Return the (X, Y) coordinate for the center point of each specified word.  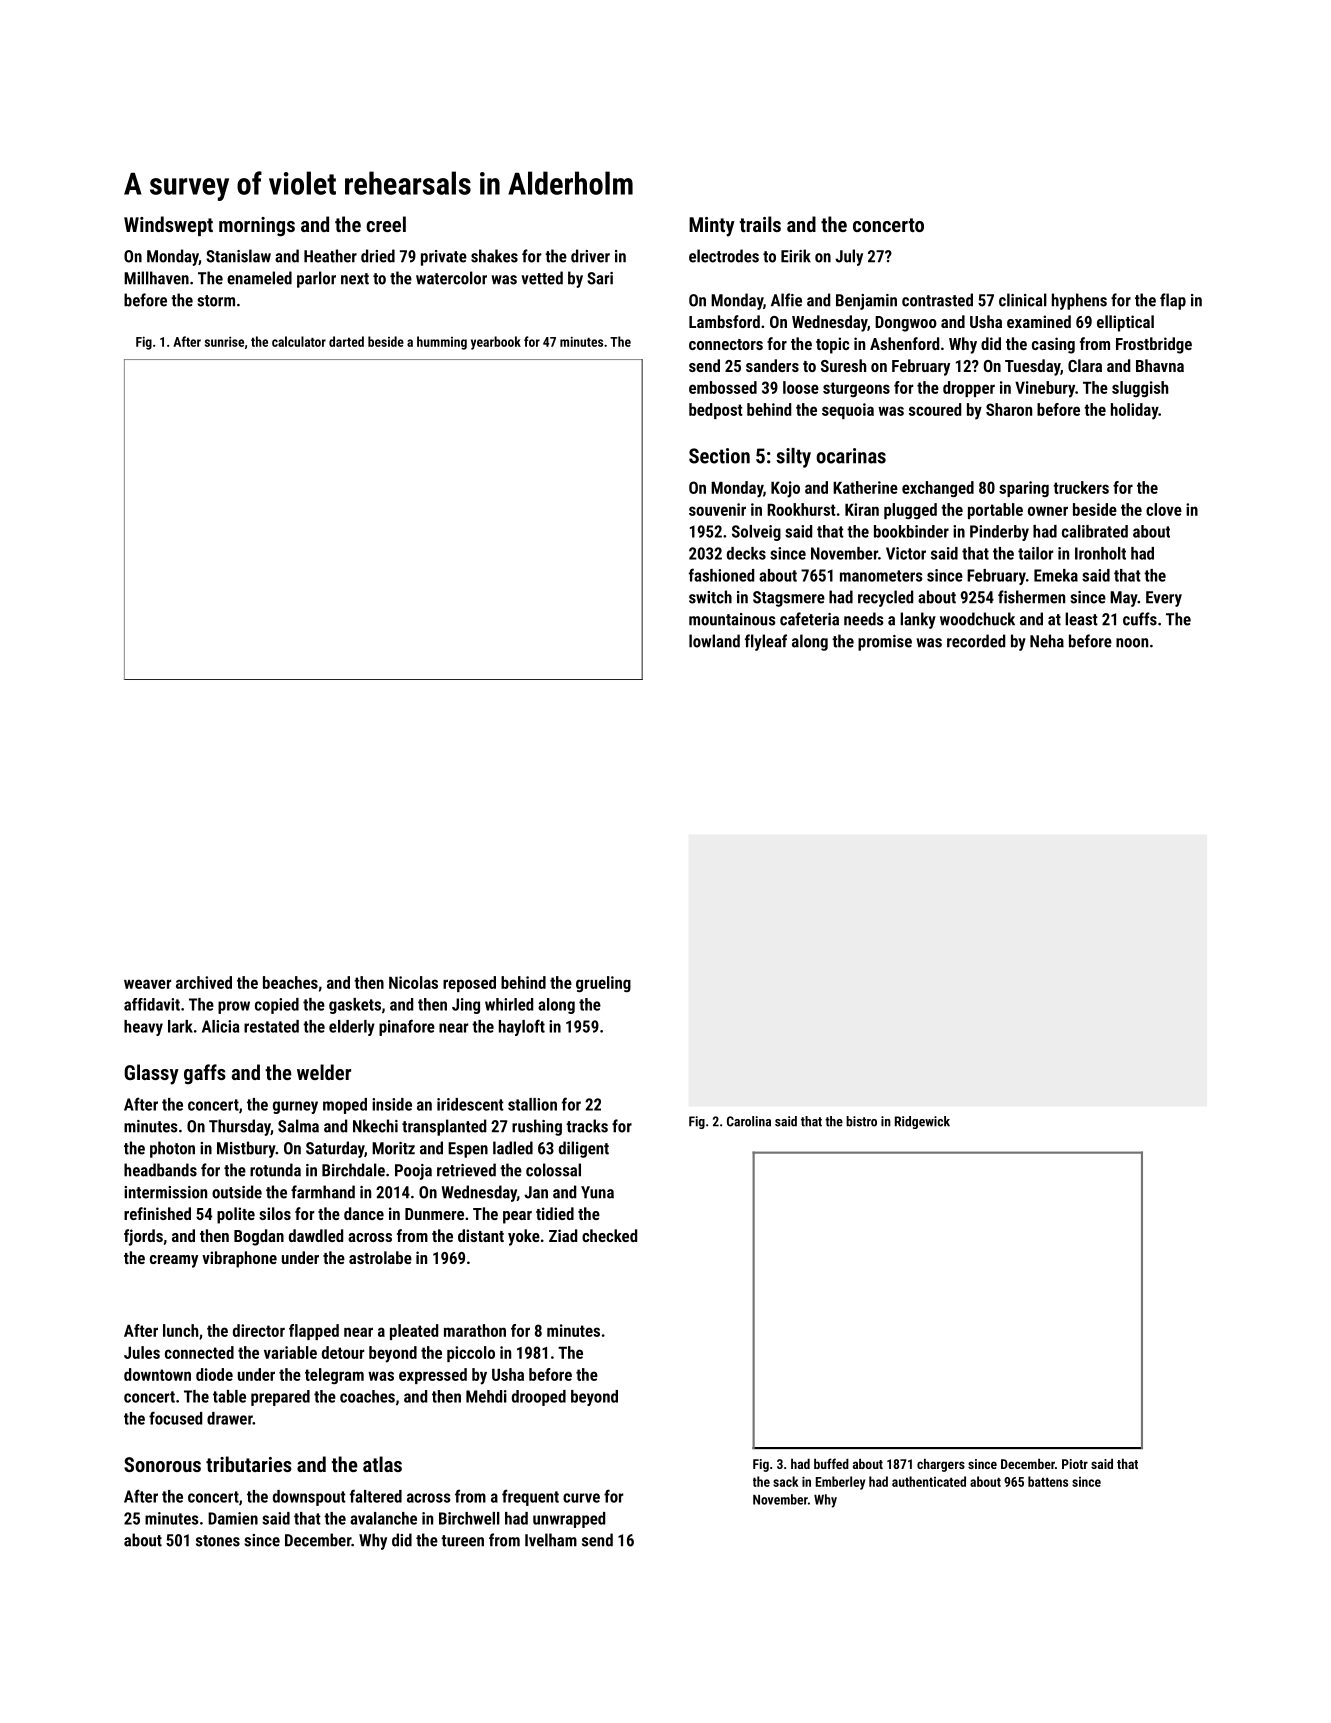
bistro (861, 1121)
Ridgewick (922, 1122)
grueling (603, 984)
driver (590, 256)
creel (386, 224)
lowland (714, 641)
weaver (148, 984)
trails (760, 224)
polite (236, 1215)
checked (609, 1235)
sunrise (224, 342)
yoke (524, 1237)
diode (214, 1374)
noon (1132, 643)
